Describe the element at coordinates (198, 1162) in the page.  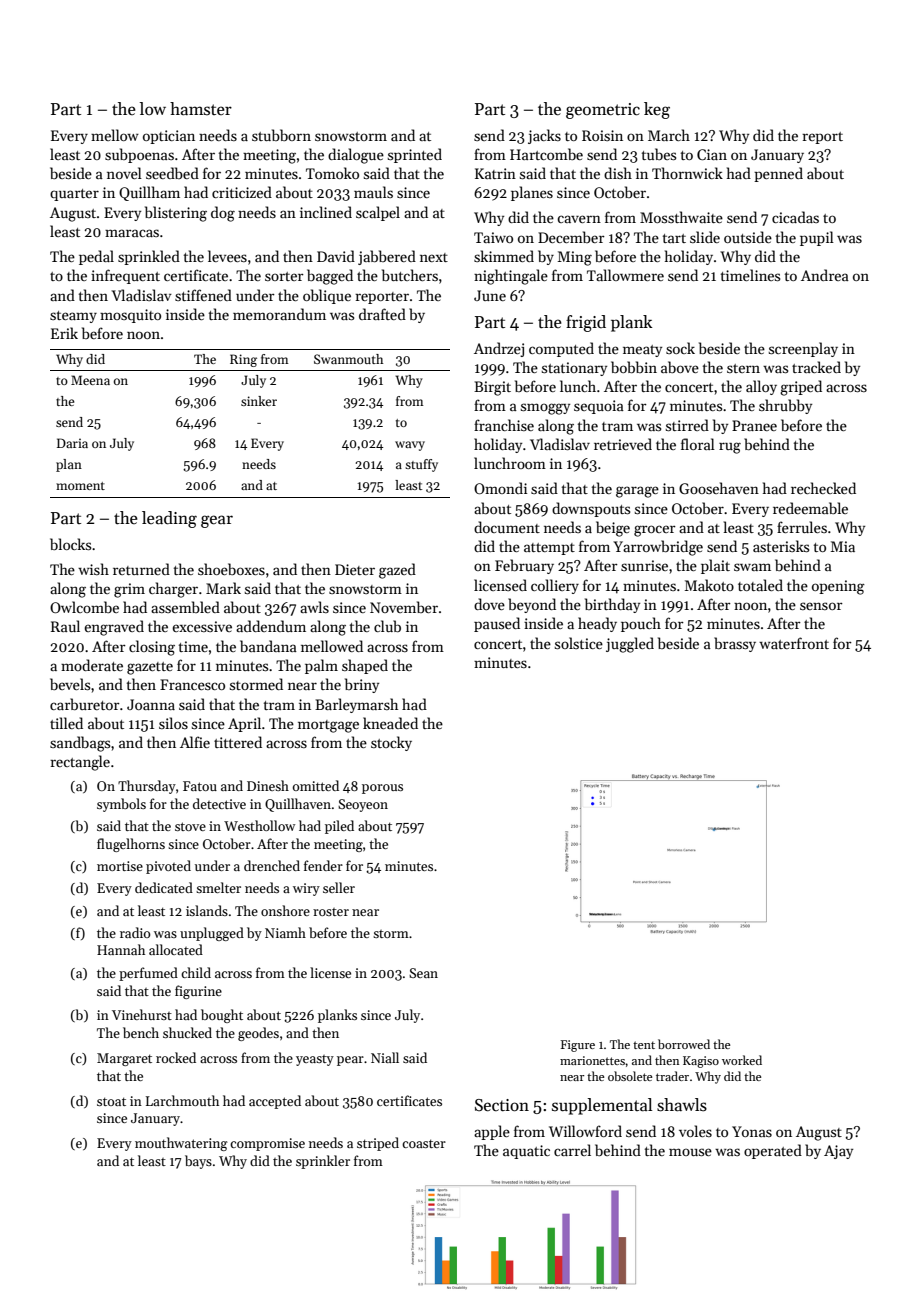
I see `bays` at that location.
